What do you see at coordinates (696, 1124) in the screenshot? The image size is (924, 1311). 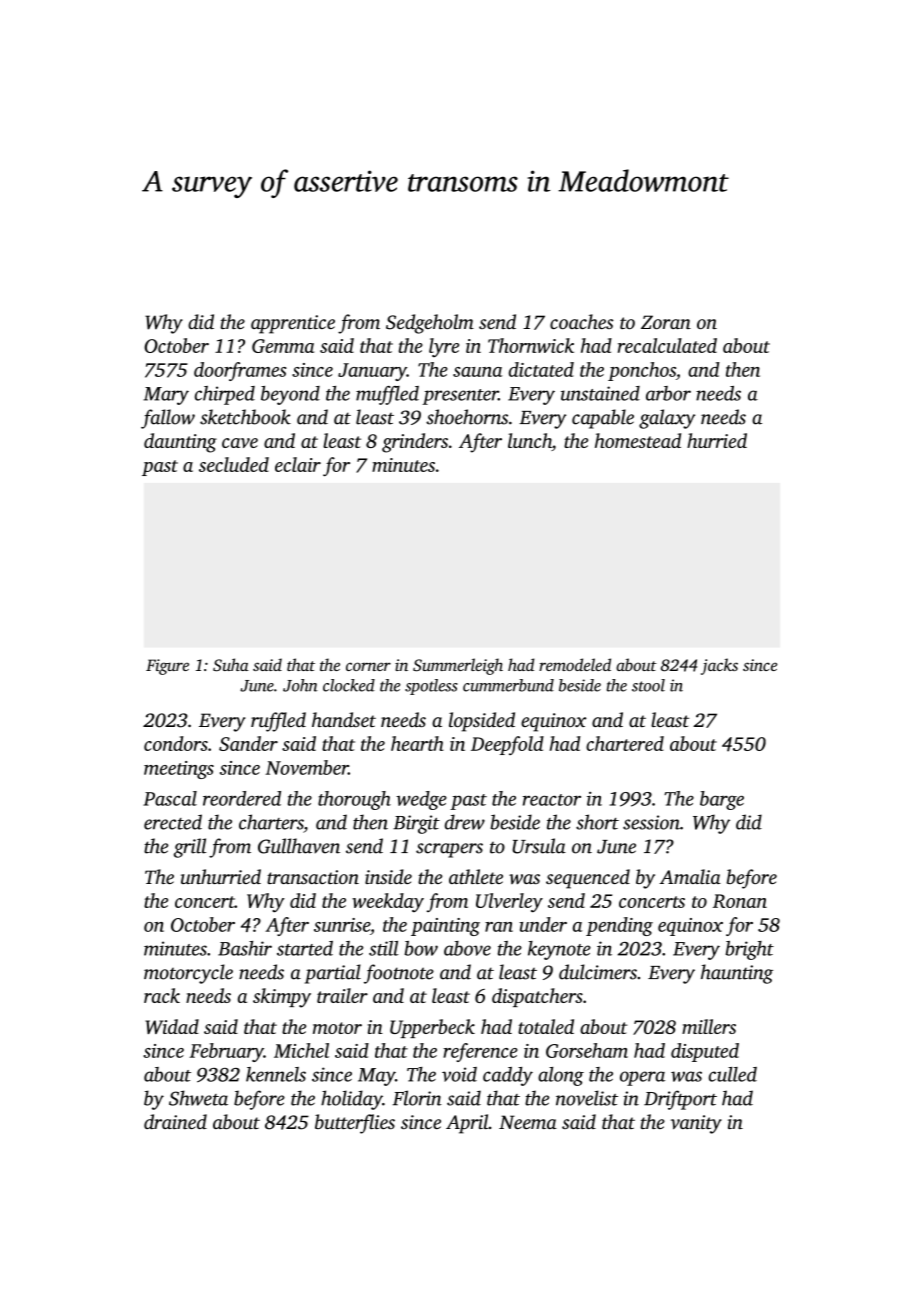 I see `vanity` at bounding box center [696, 1124].
